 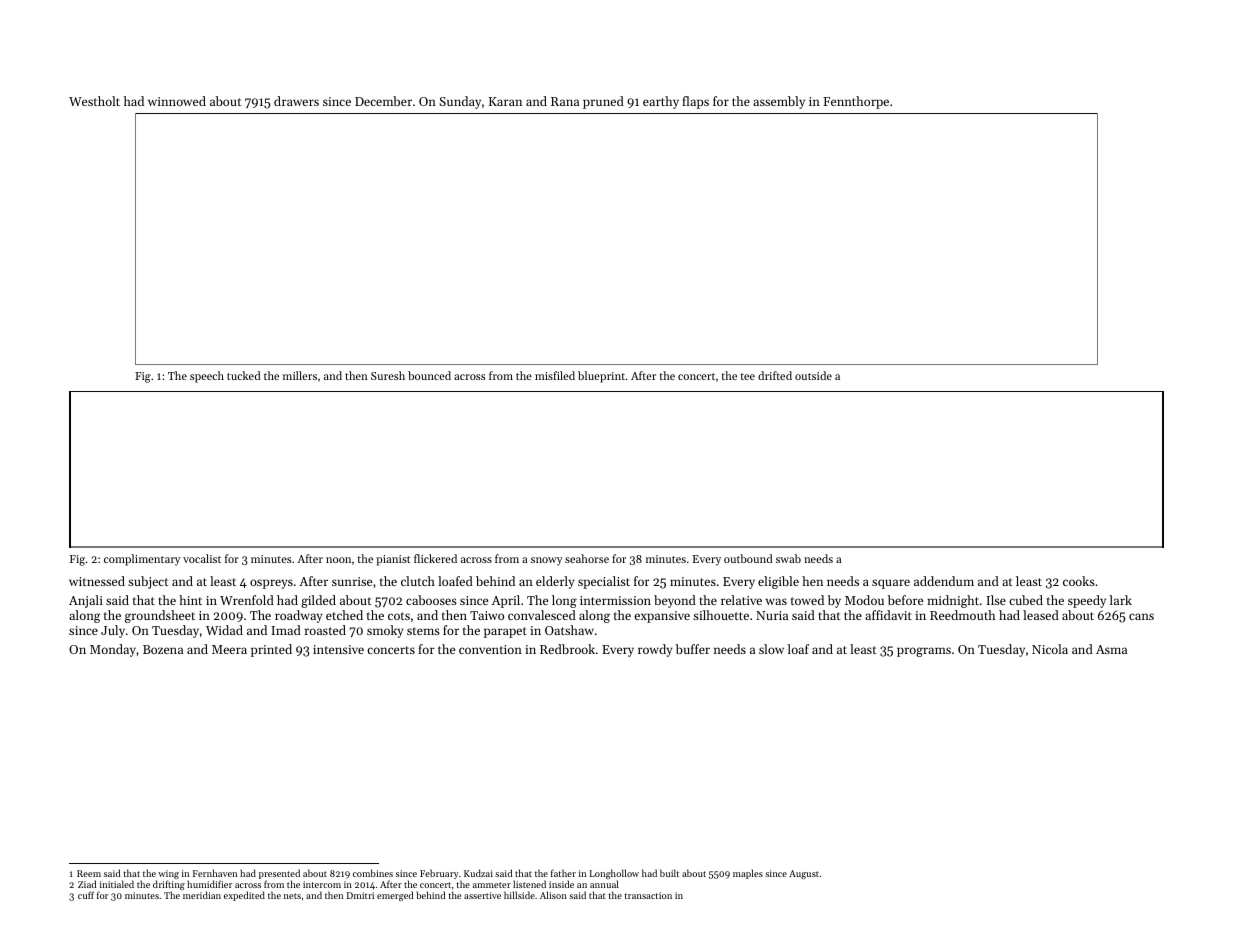 I want to click on Monday, so click(x=113, y=650).
